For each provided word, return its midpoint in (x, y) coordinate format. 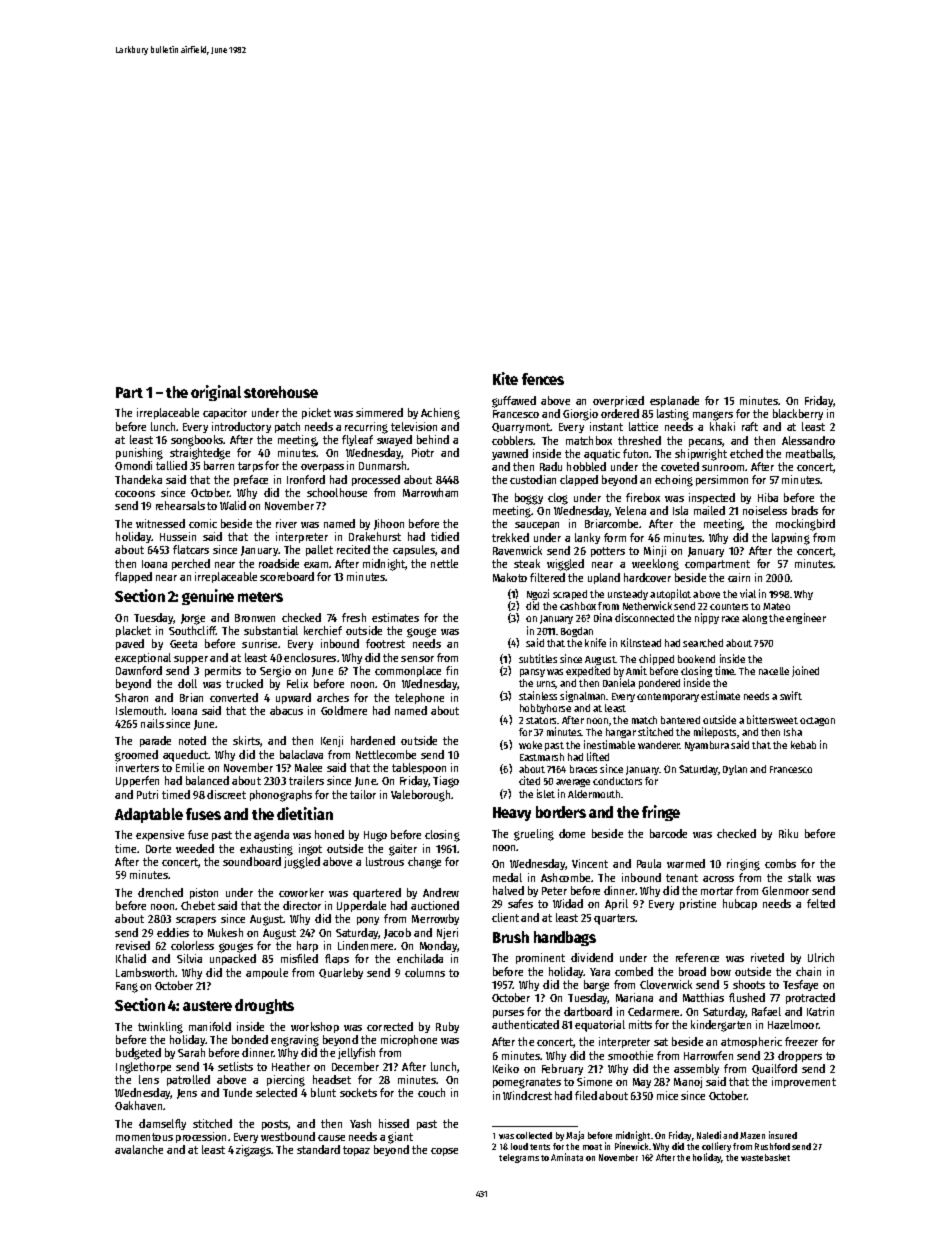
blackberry (798, 414)
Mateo (776, 606)
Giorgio (580, 415)
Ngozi (538, 595)
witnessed (160, 523)
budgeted (138, 1054)
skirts (247, 741)
